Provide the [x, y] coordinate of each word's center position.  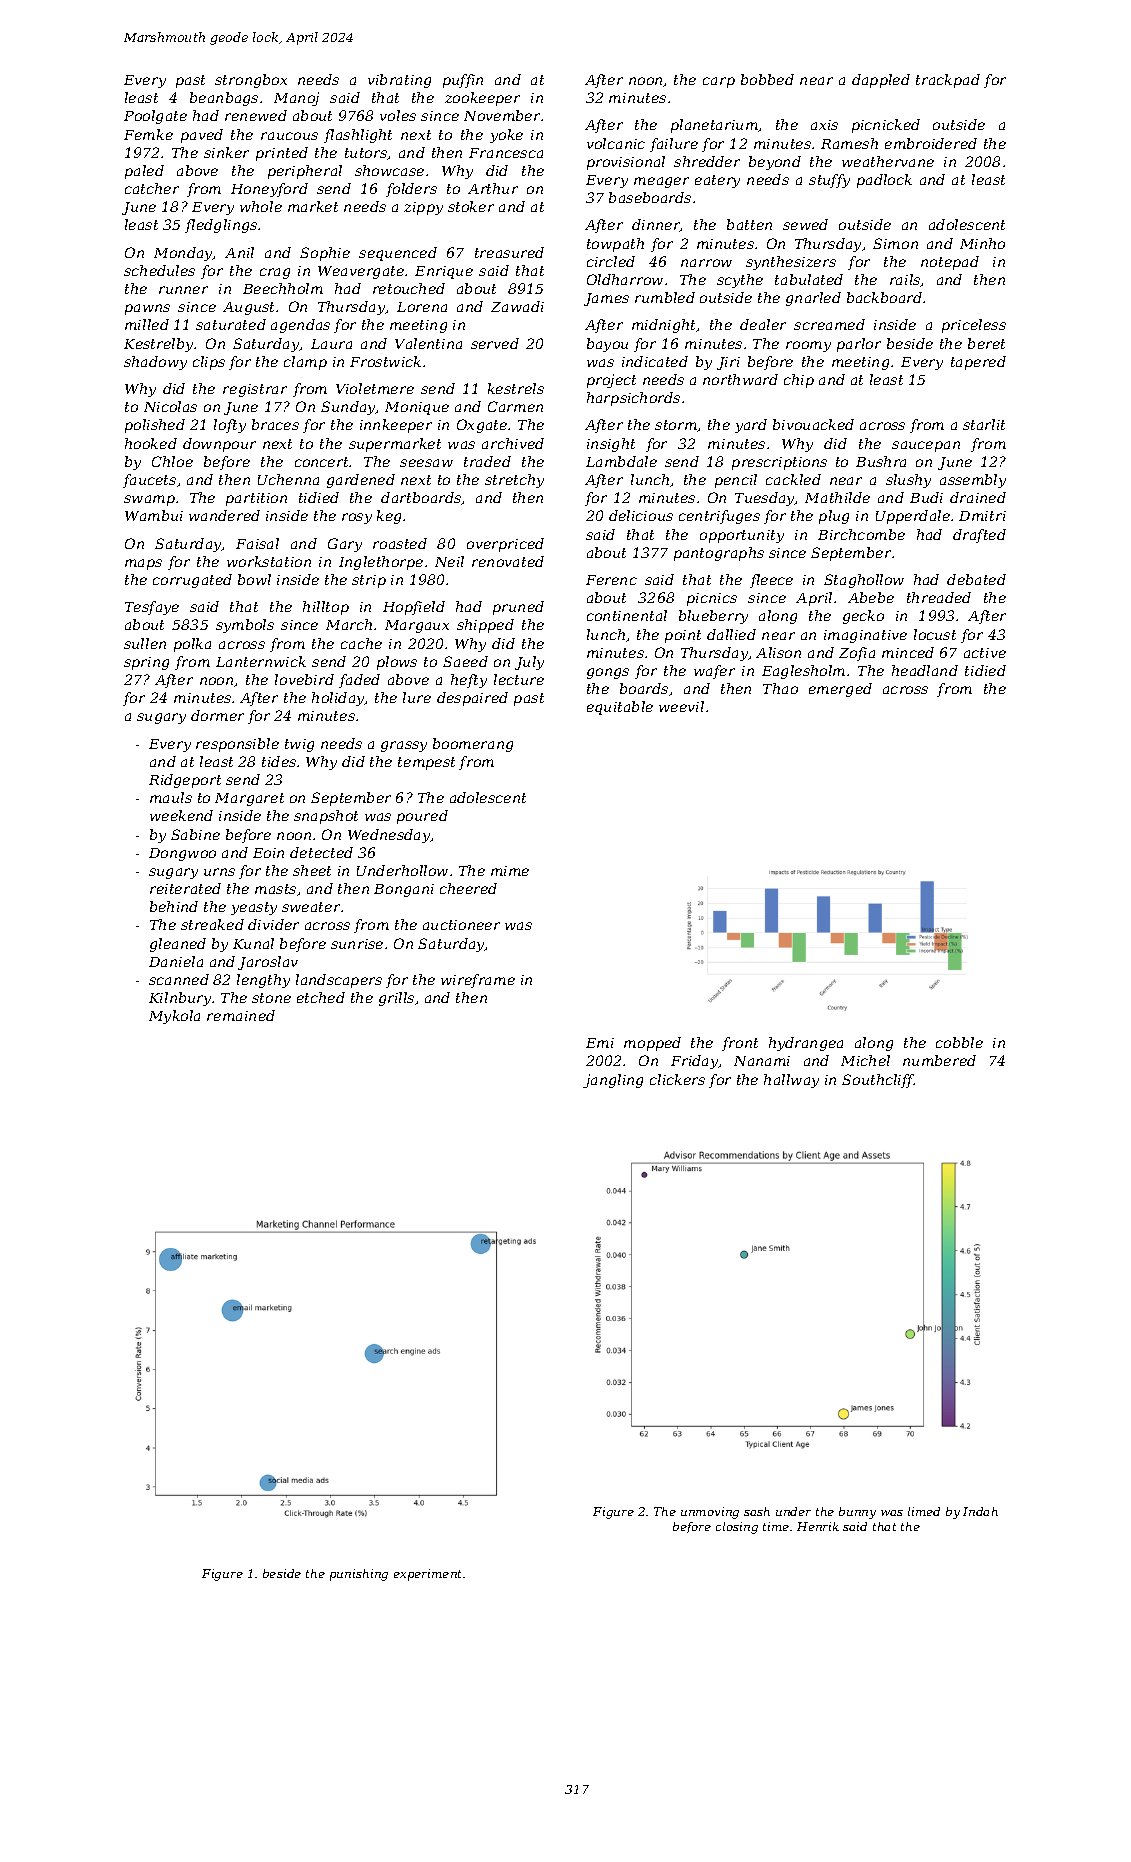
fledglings [221, 226]
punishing [359, 1575]
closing [737, 1528]
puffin [463, 81]
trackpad [948, 81]
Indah [980, 1511]
